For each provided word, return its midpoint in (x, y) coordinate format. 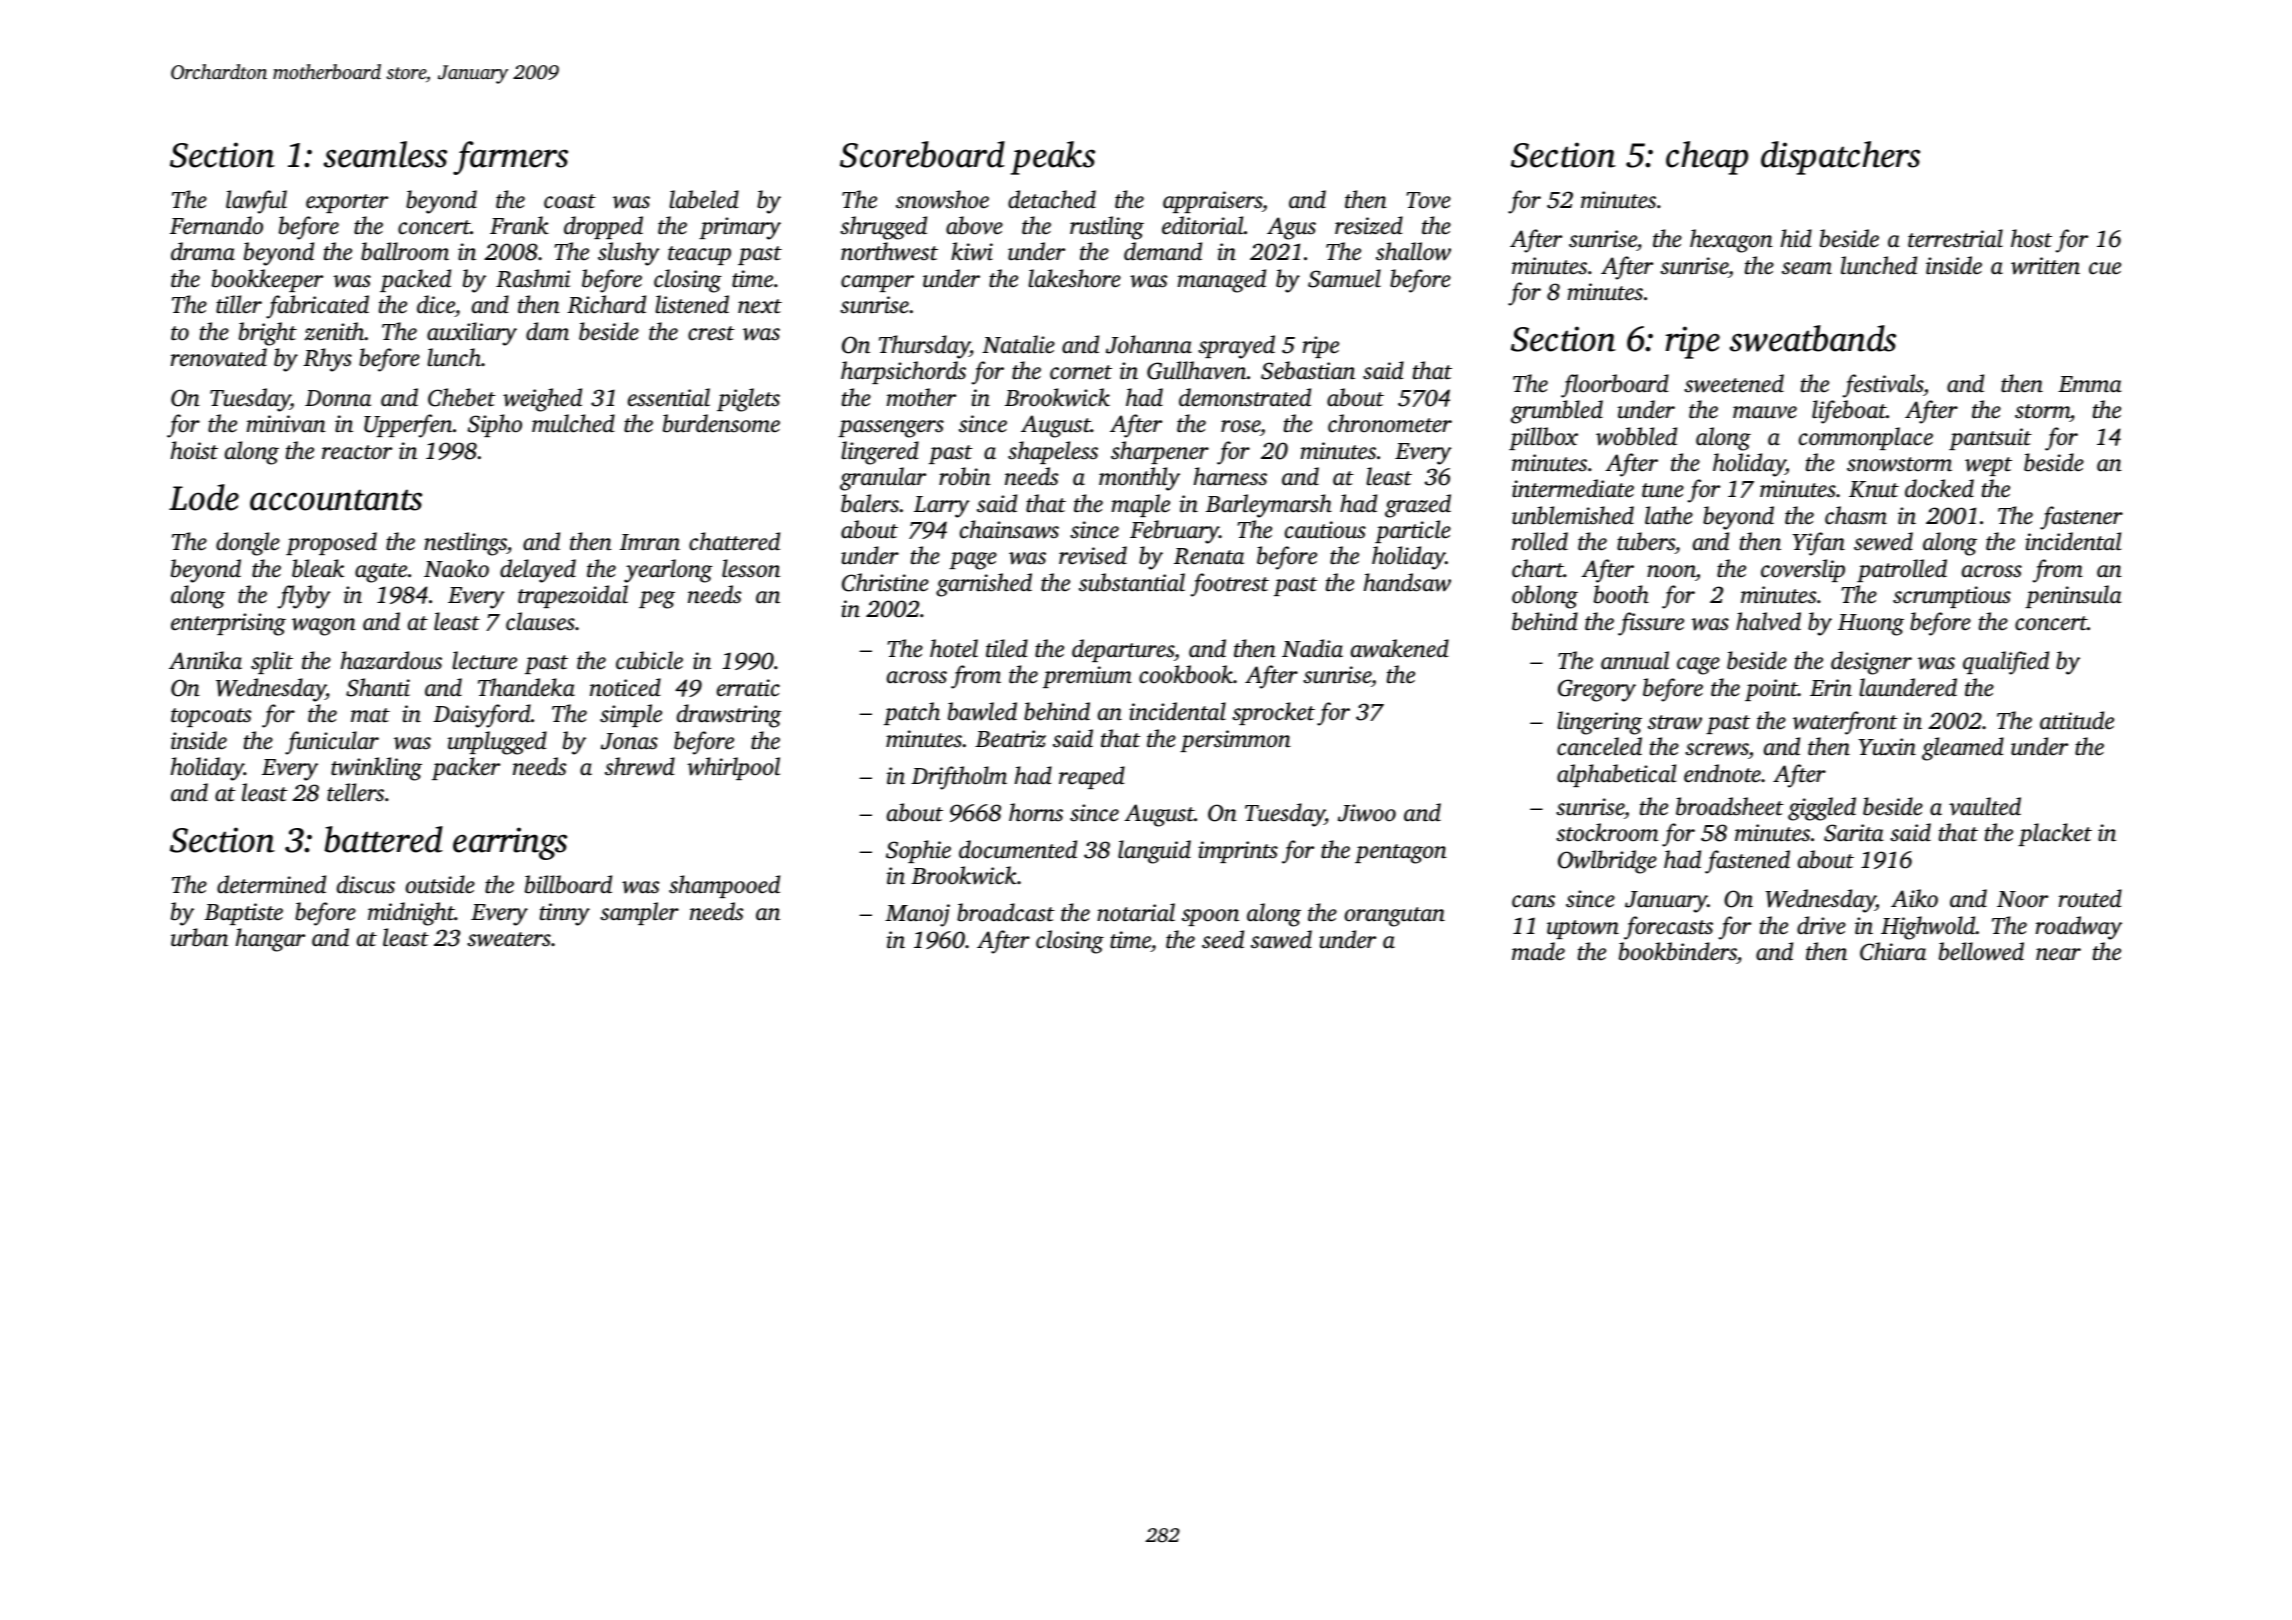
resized (1369, 225)
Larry (942, 507)
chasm (1856, 515)
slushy (629, 254)
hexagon (1731, 241)
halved (1768, 621)
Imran (650, 542)
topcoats (211, 717)
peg (657, 600)
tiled (1007, 648)
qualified (2006, 663)
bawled (982, 711)
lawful (256, 202)
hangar (270, 940)
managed (1222, 281)
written (2045, 266)
